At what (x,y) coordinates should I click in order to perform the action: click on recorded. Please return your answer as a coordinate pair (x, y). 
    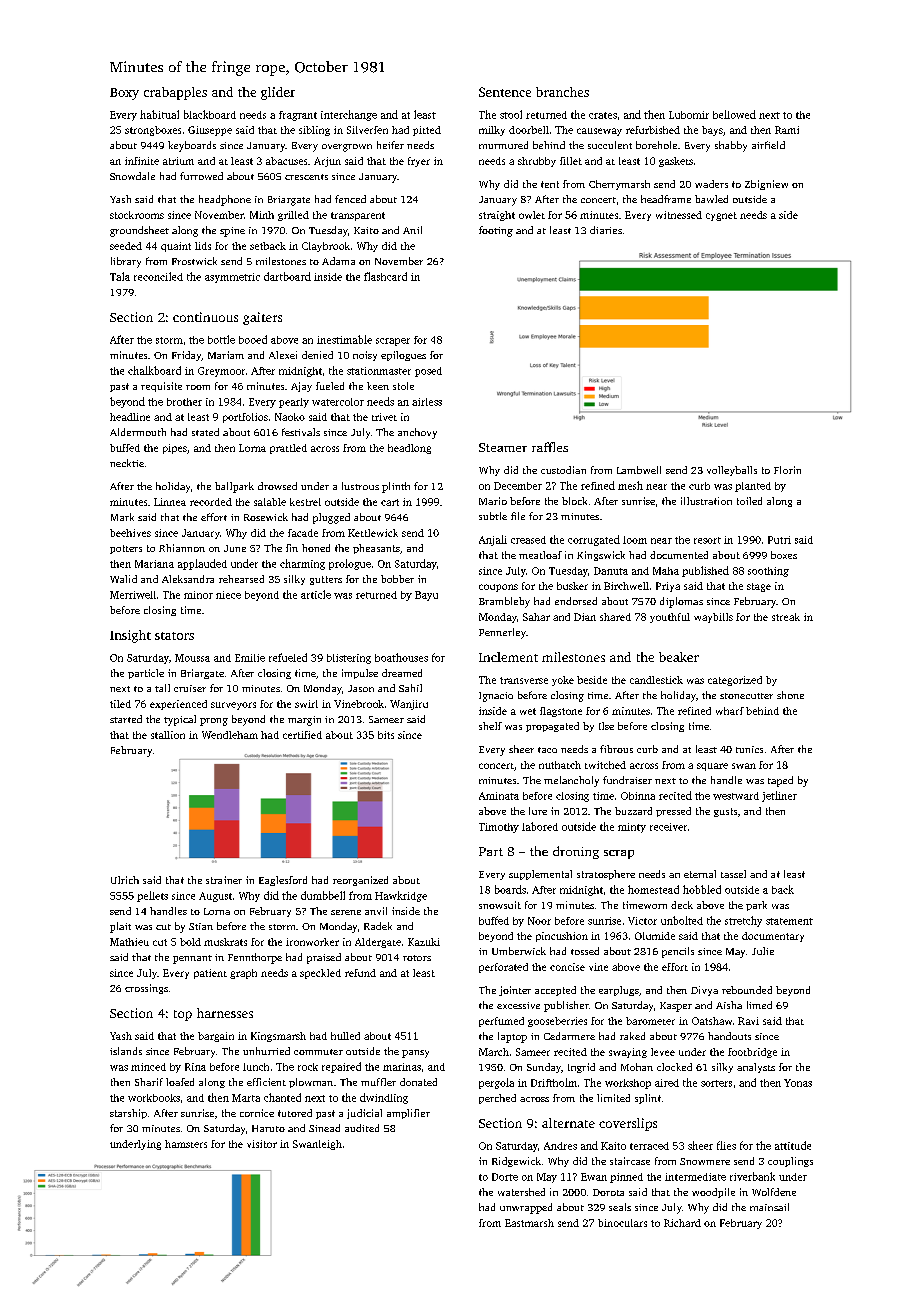
    Looking at the image, I should click on (211, 502).
